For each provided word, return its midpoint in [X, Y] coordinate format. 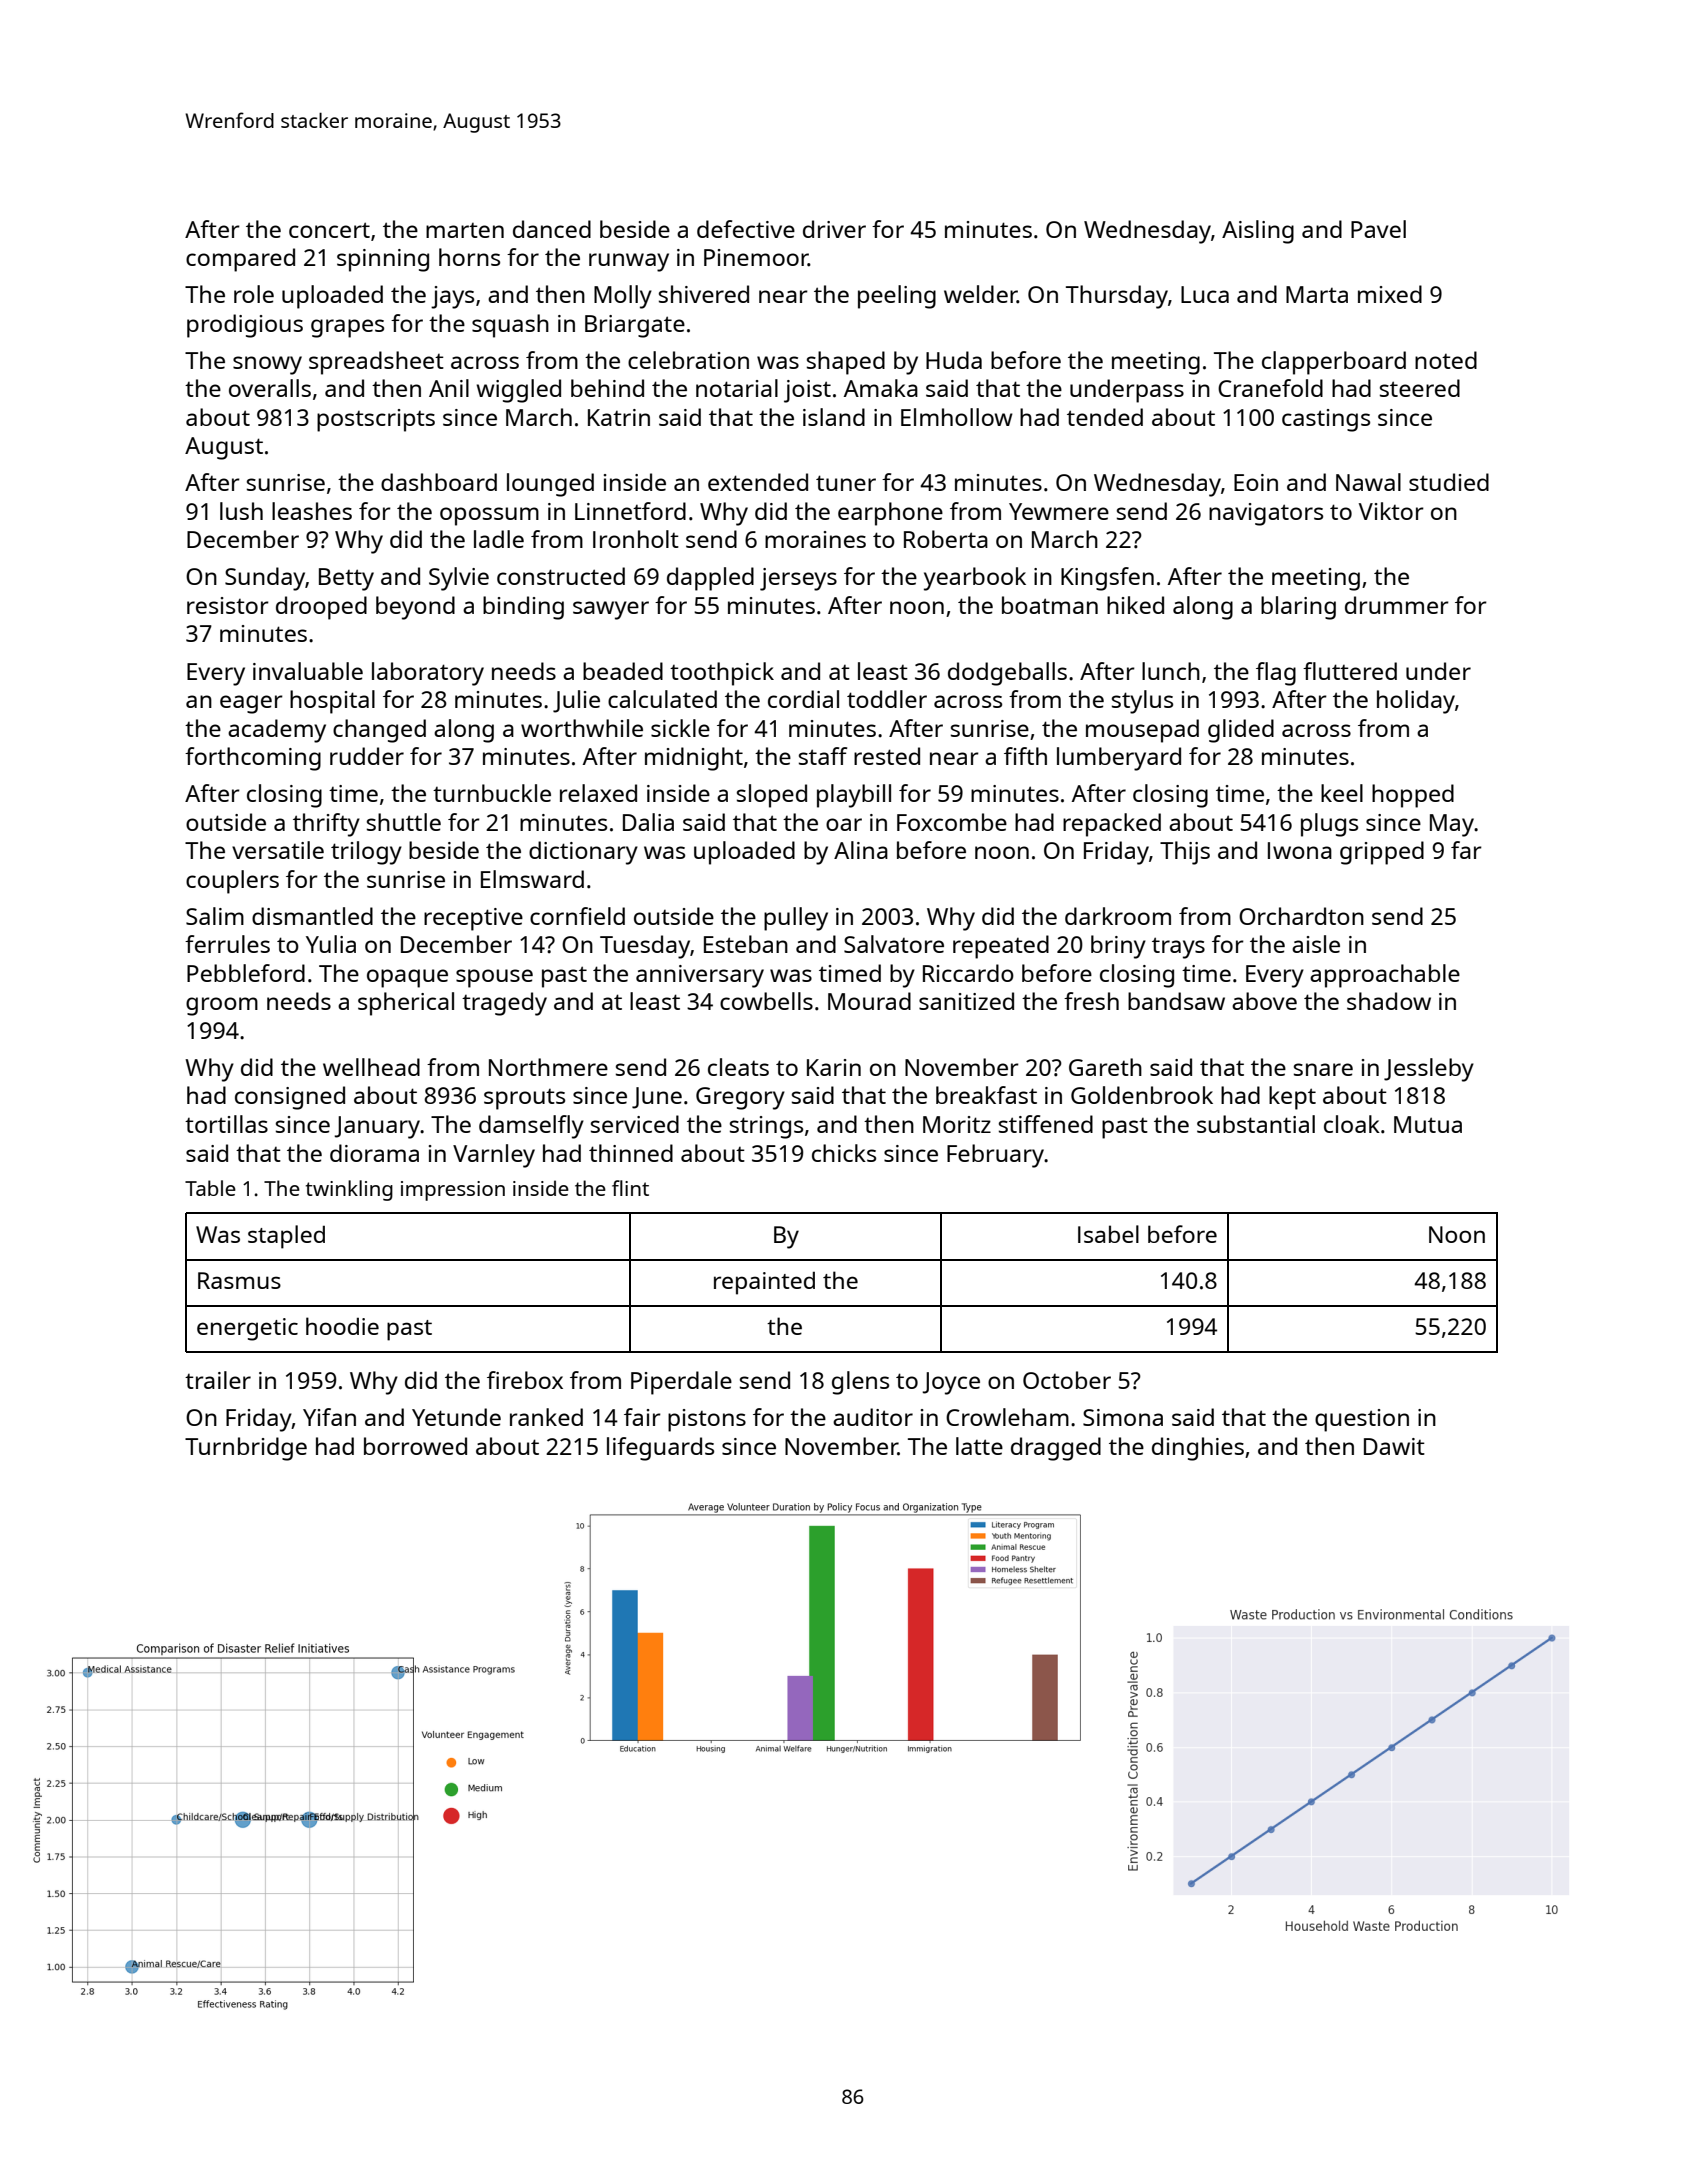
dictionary [583, 853]
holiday [1416, 702]
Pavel [1378, 229]
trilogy [366, 853]
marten [465, 230]
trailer [218, 1380]
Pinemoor [756, 257]
